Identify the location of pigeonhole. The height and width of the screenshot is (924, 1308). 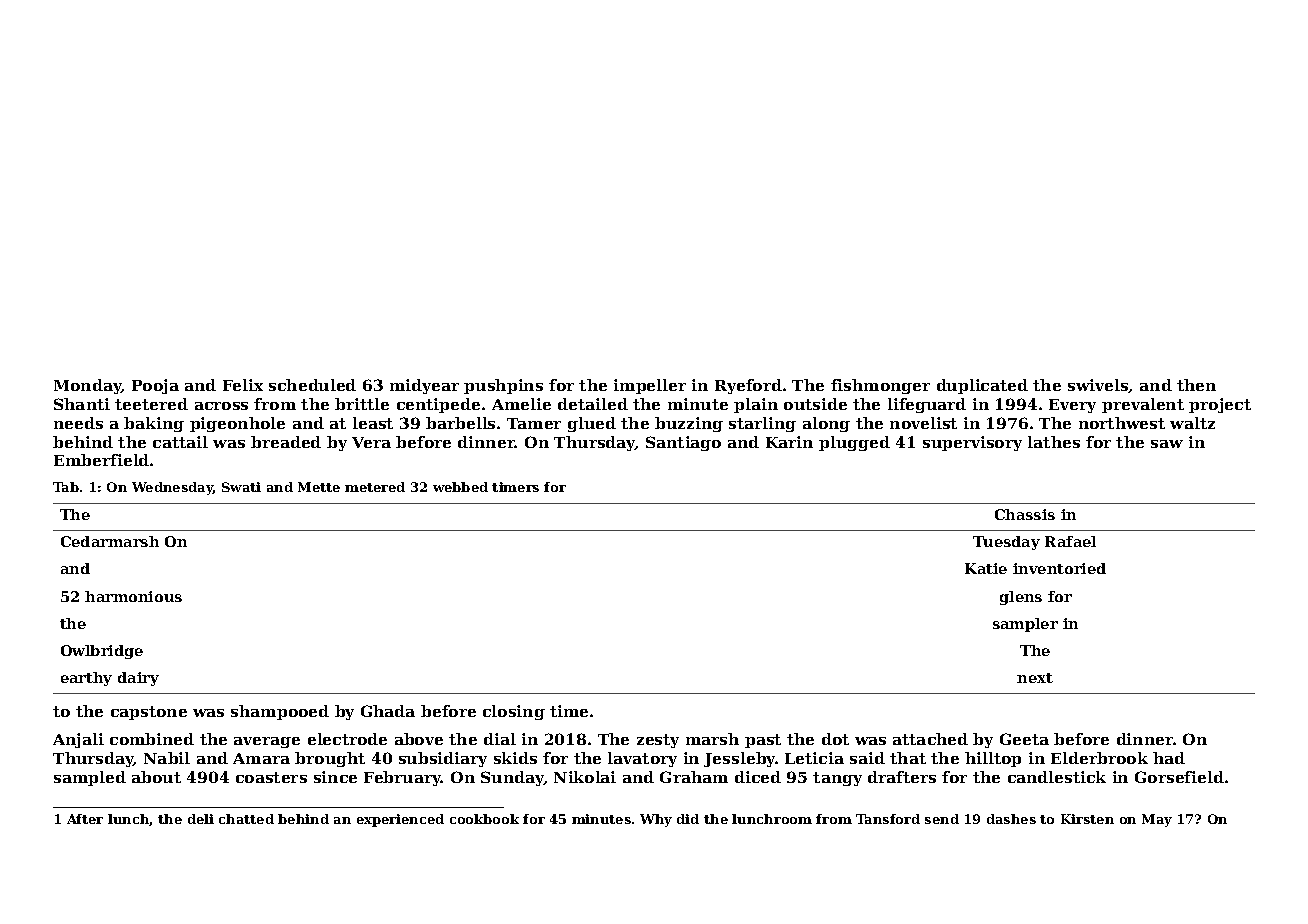
(237, 424).
